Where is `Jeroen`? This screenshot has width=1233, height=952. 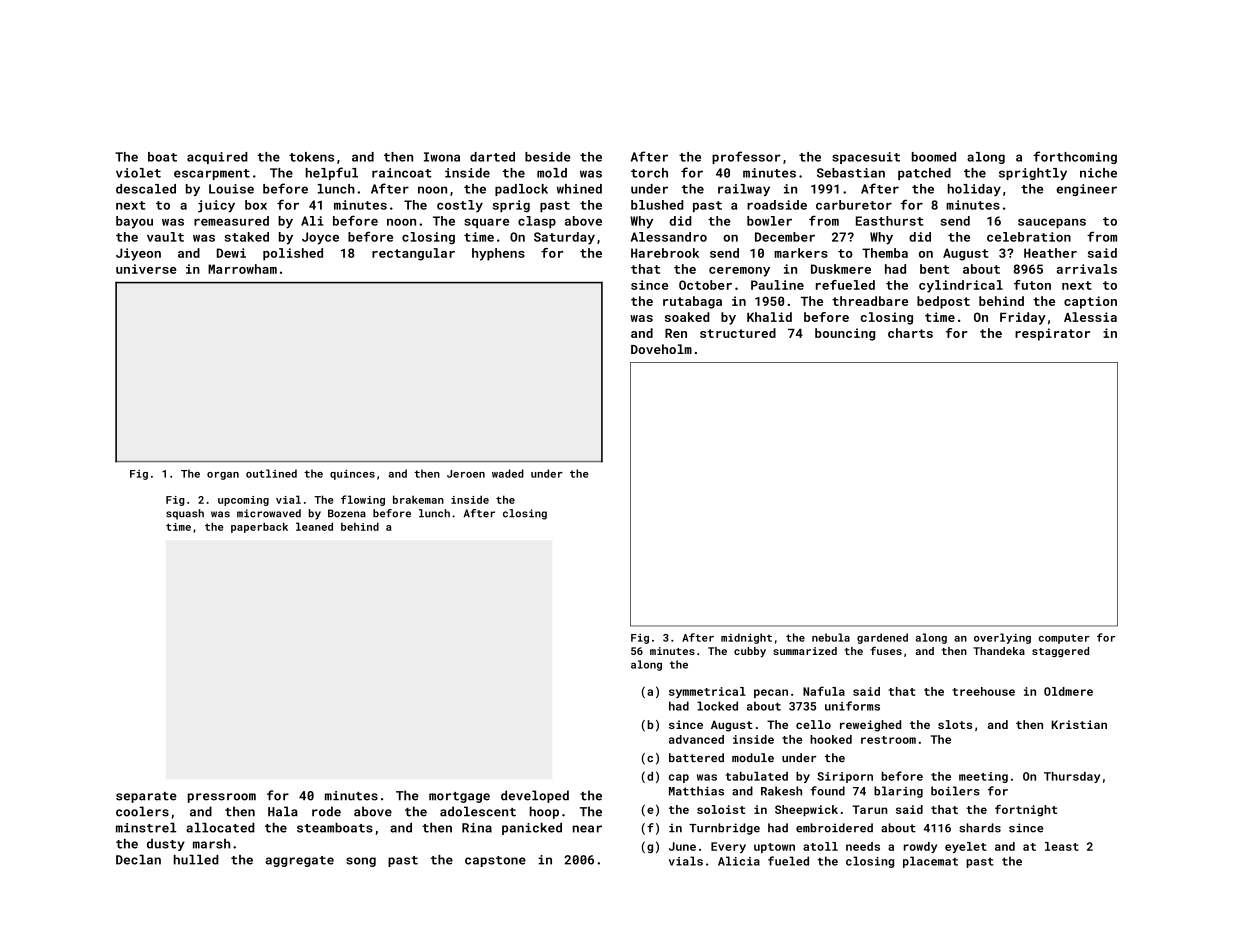
Jeroen is located at coordinates (466, 474).
